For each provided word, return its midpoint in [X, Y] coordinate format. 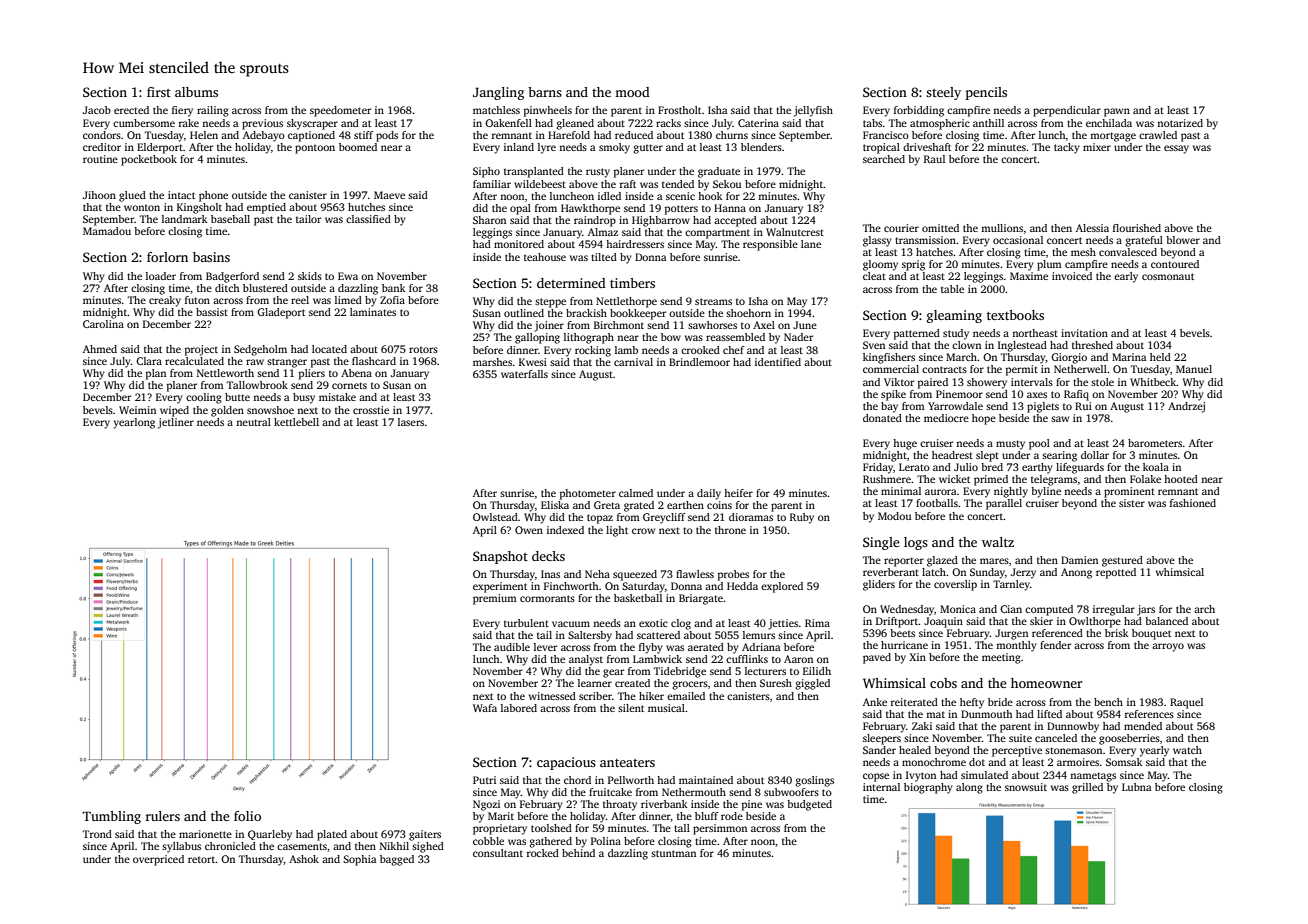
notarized [1180, 123]
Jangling [498, 93]
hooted [1181, 479]
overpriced [158, 860]
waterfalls [524, 374]
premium [495, 599]
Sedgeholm [260, 350]
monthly [1016, 646]
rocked [543, 853]
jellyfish [813, 111]
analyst [586, 660]
